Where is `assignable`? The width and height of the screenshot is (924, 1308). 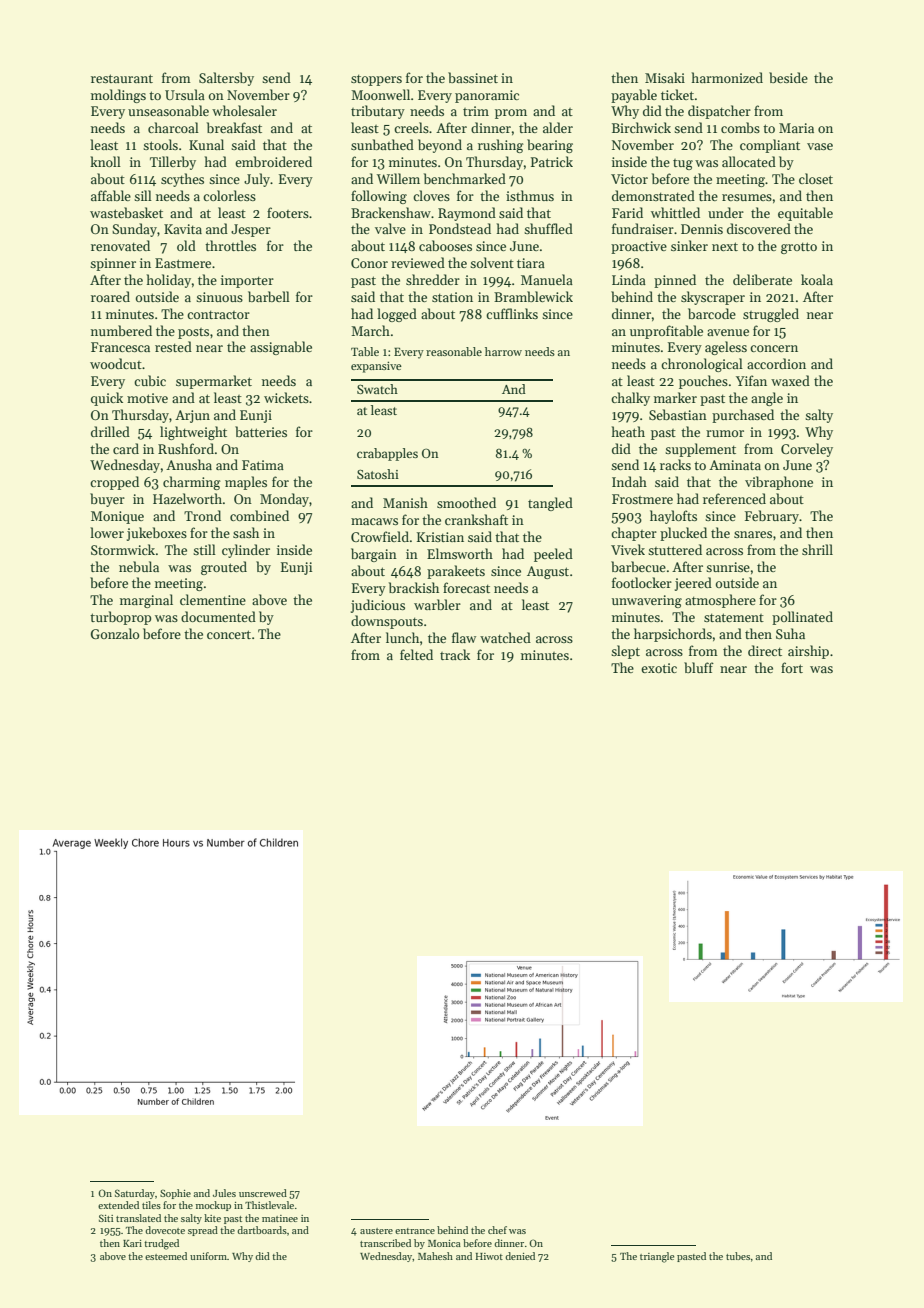 assignable is located at coordinates (281, 348).
